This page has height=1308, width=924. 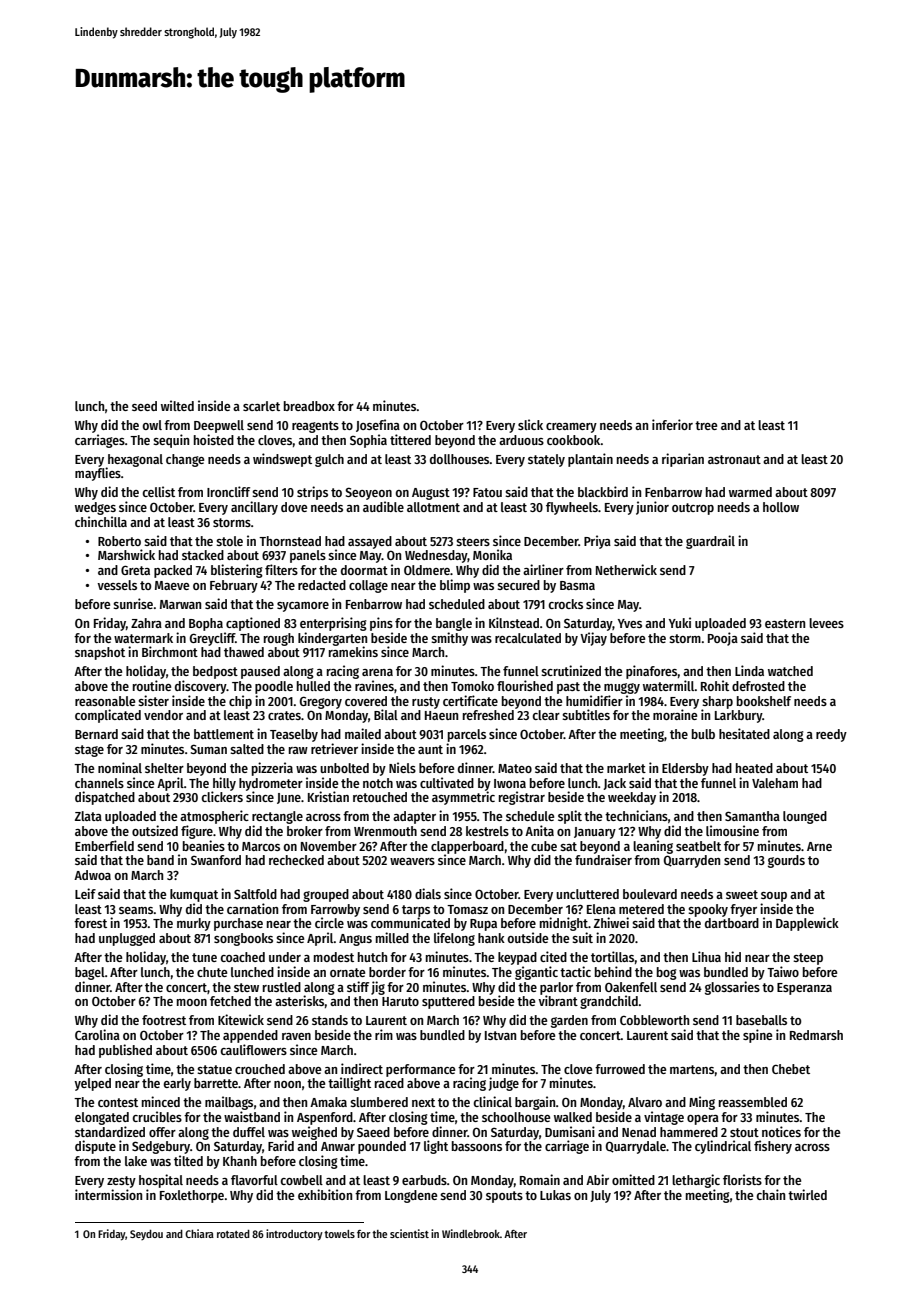 I want to click on astronaut, so click(x=734, y=459).
